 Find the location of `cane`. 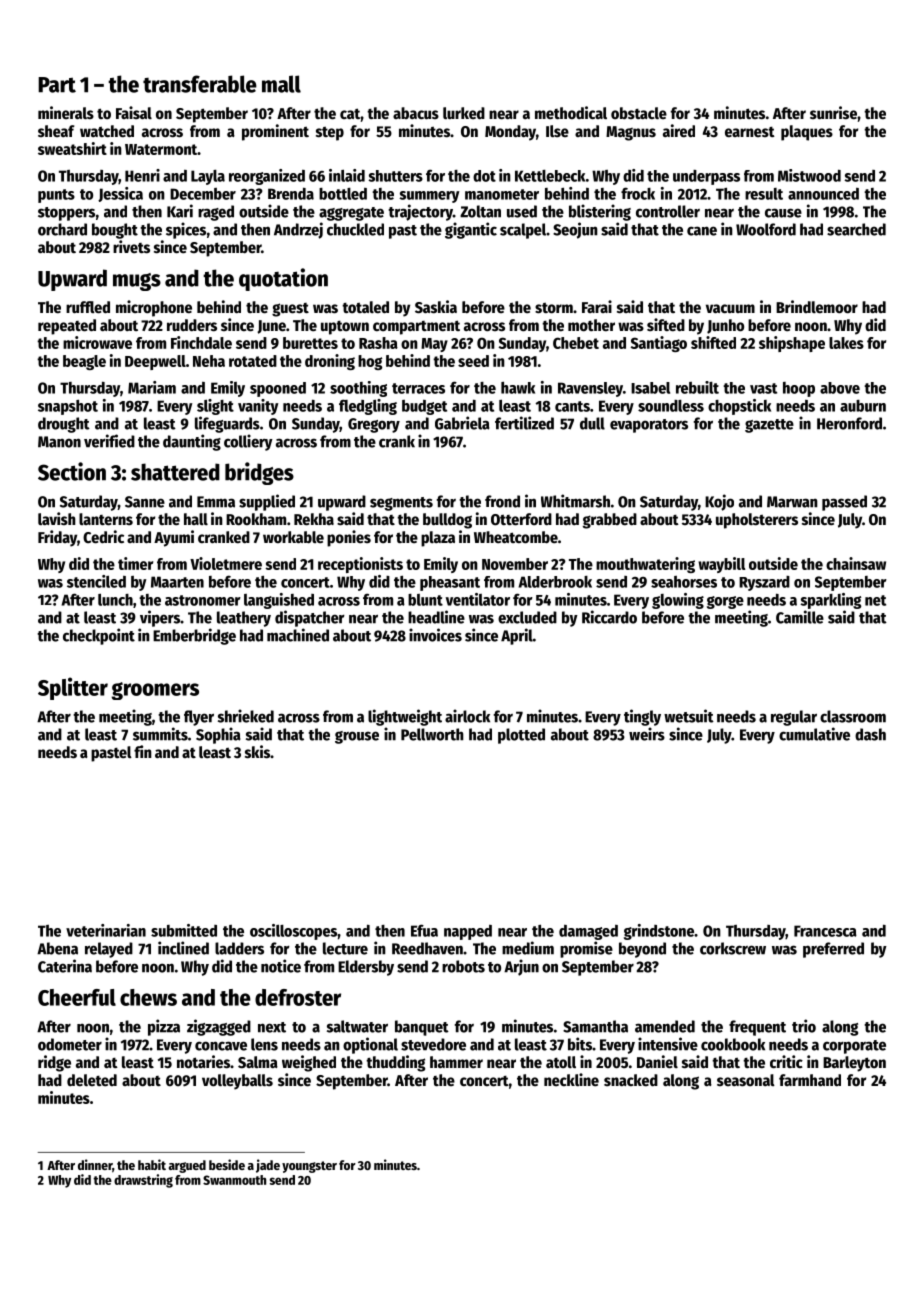

cane is located at coordinates (702, 231).
